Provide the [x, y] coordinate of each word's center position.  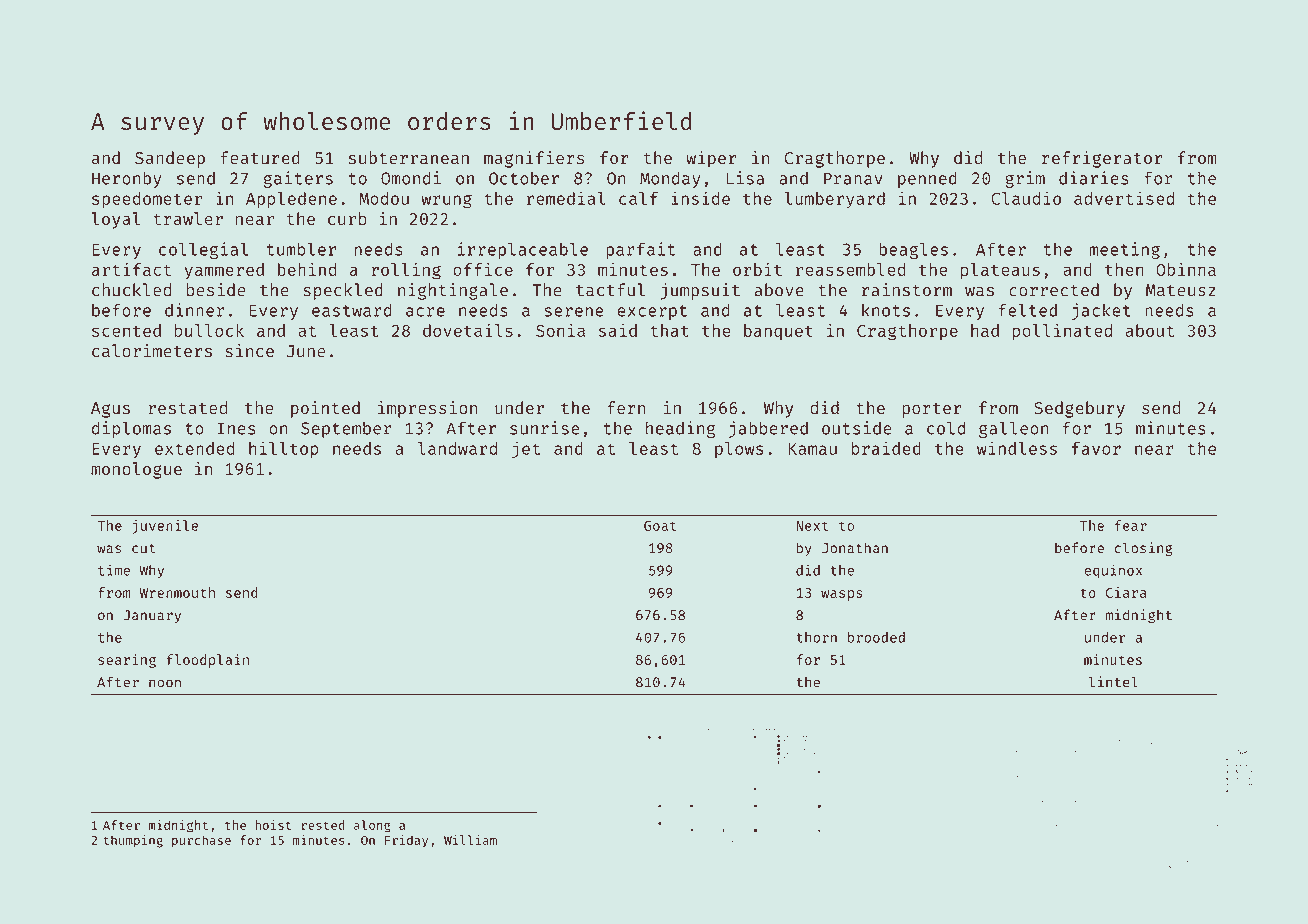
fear [1131, 525]
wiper [711, 159]
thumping [133, 841]
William [470, 840]
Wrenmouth [177, 592]
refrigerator [1102, 159]
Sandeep [170, 159]
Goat [660, 526]
